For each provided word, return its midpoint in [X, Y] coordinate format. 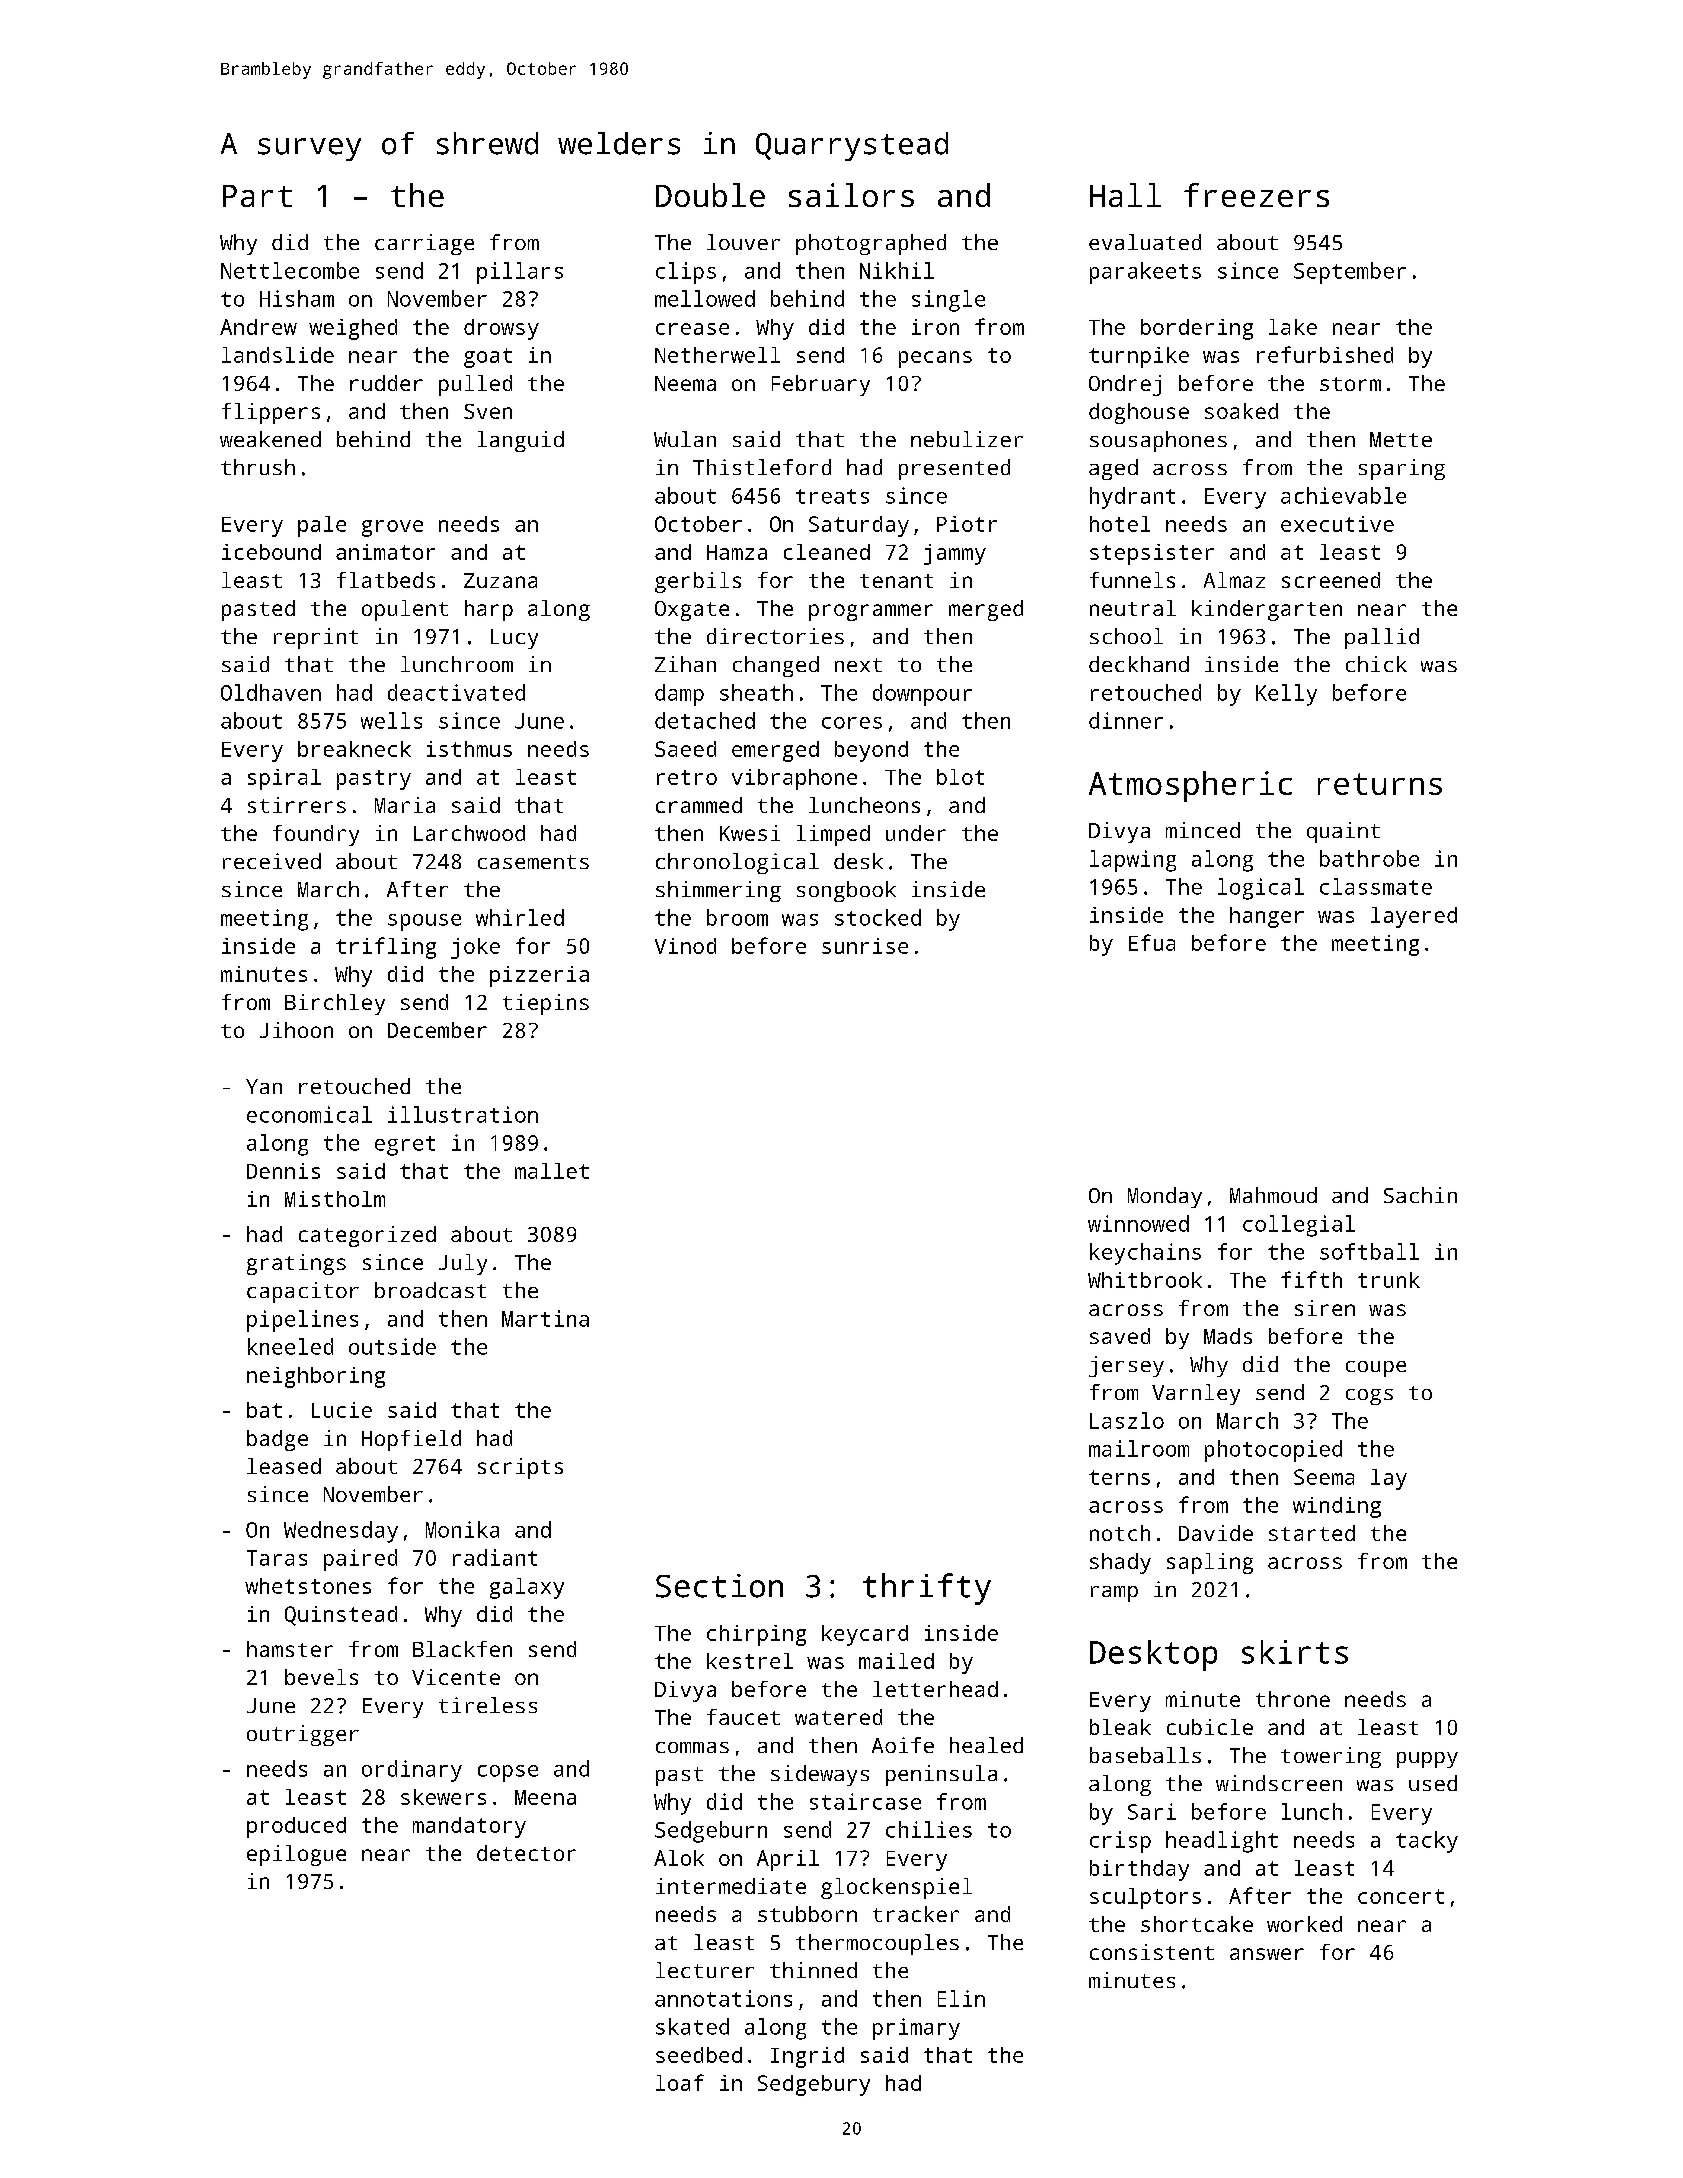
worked [1304, 1924]
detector [526, 1853]
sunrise [865, 946]
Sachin [1420, 1195]
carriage [424, 244]
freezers [1256, 195]
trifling [386, 948]
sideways [820, 1775]
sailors [851, 195]
